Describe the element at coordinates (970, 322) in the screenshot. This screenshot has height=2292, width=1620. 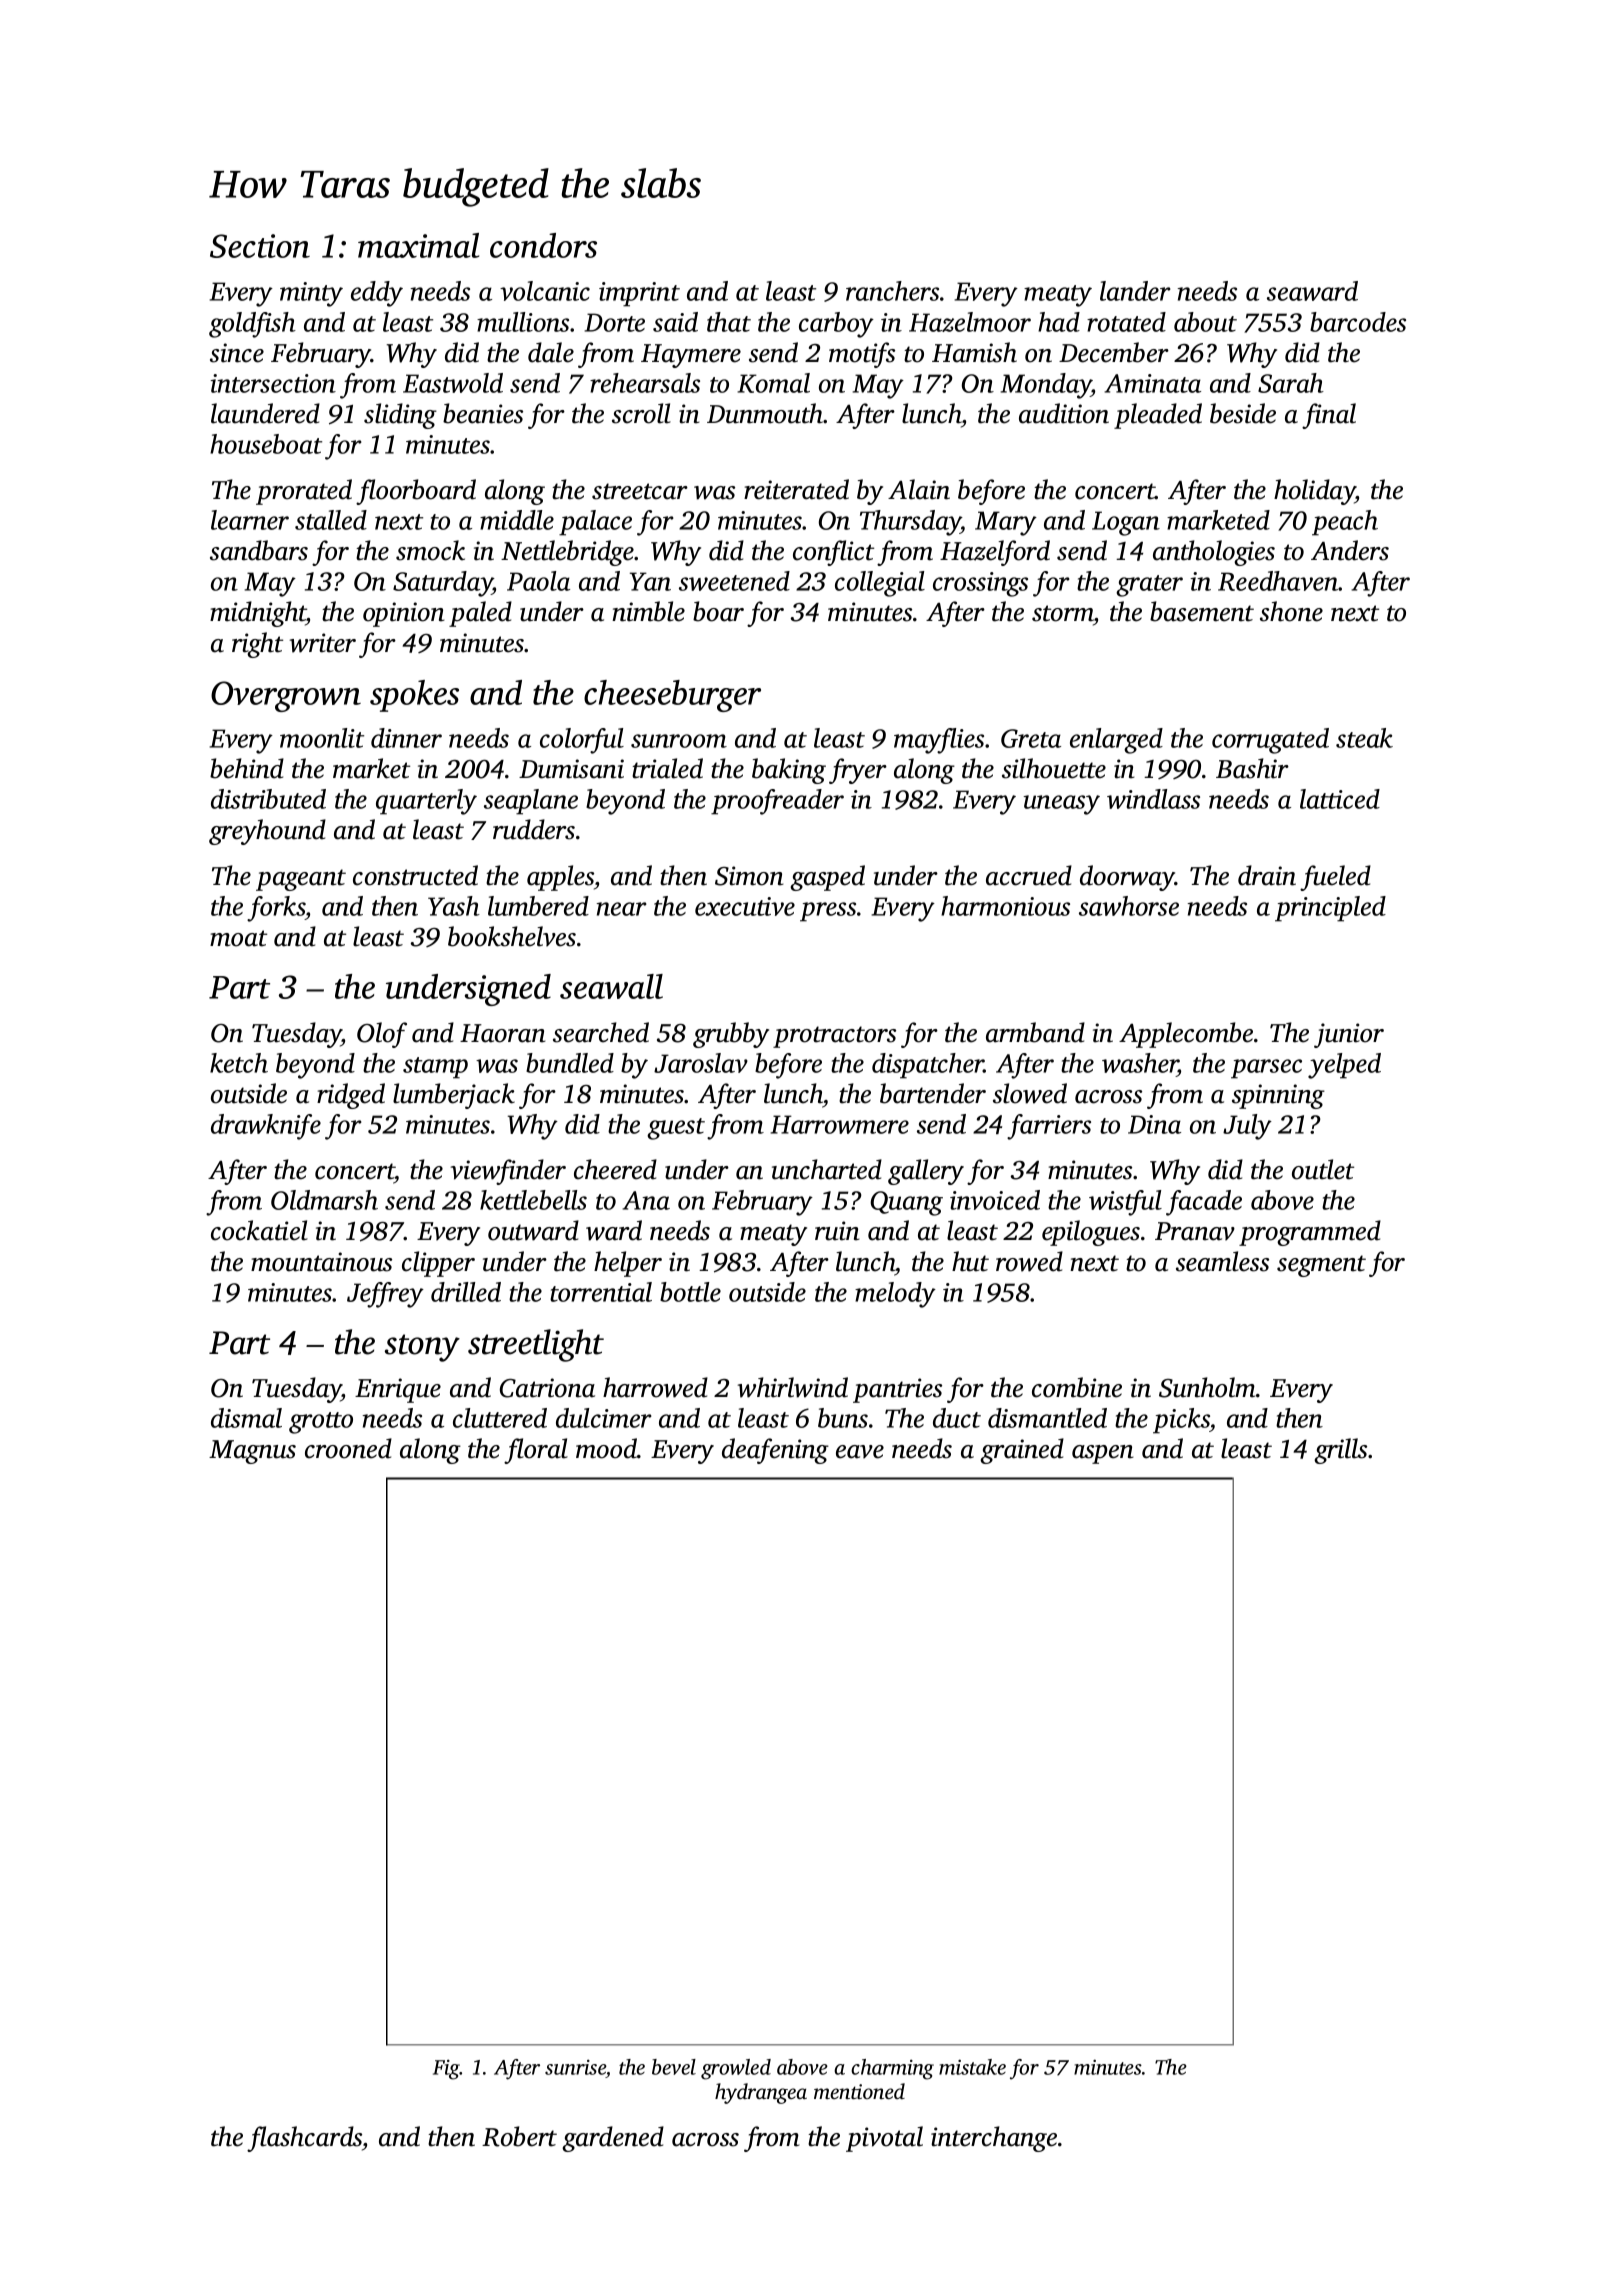
I see `Hazelmoor` at that location.
